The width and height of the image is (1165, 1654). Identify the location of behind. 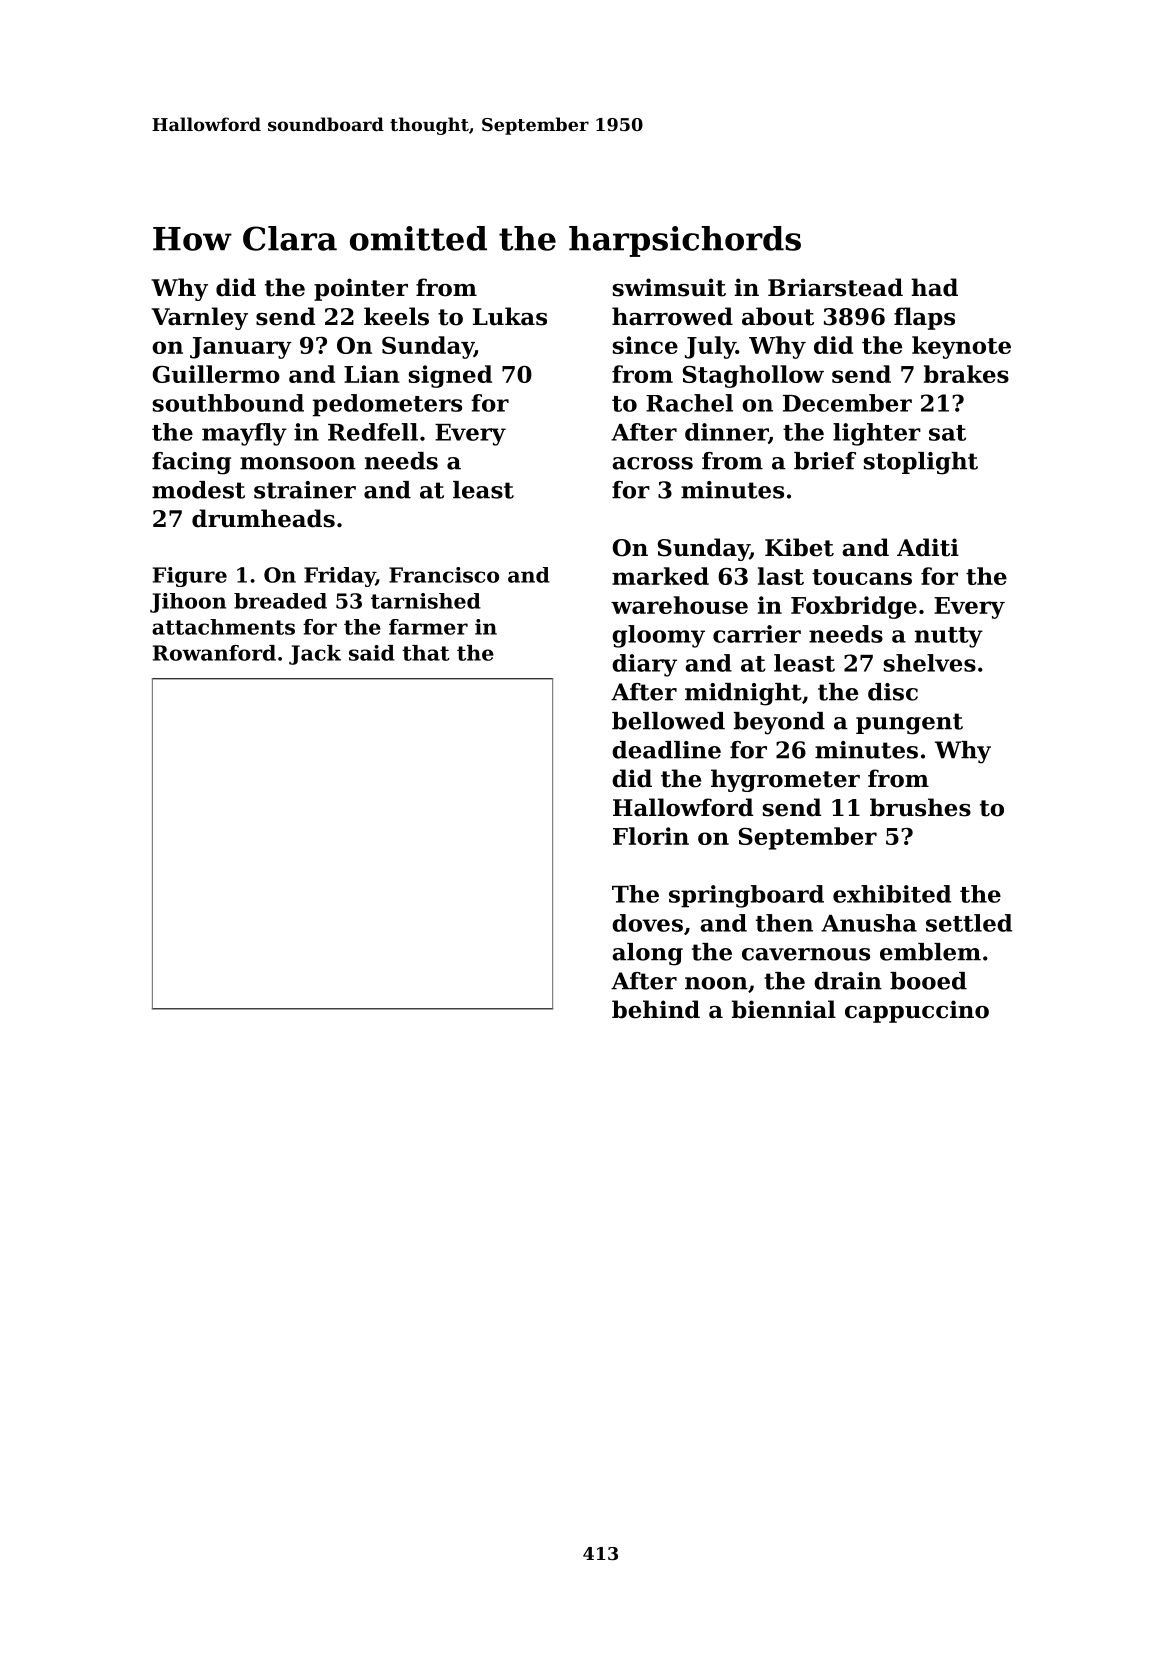
(656, 1009).
